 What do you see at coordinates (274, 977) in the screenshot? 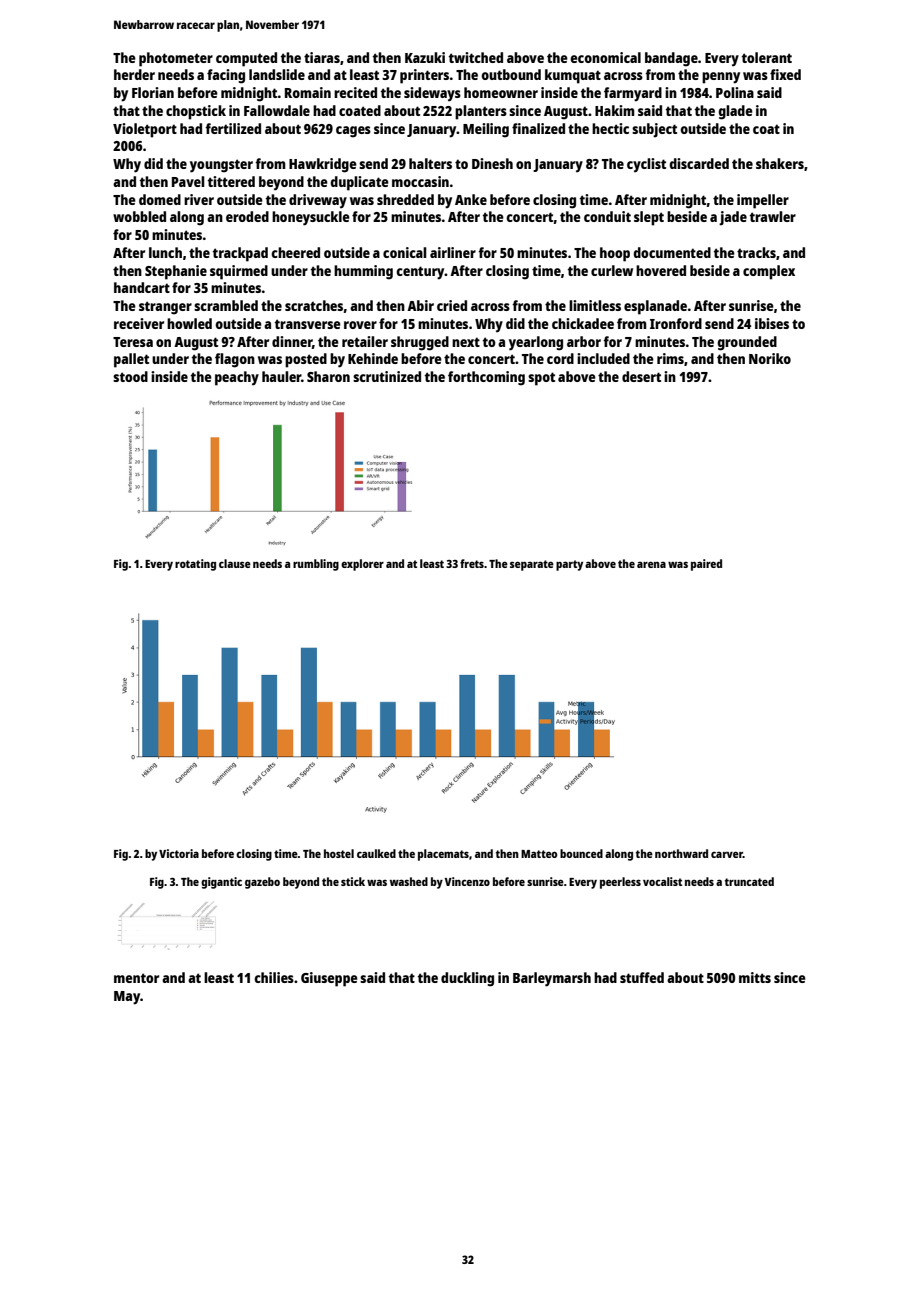
I see `chilies` at bounding box center [274, 977].
